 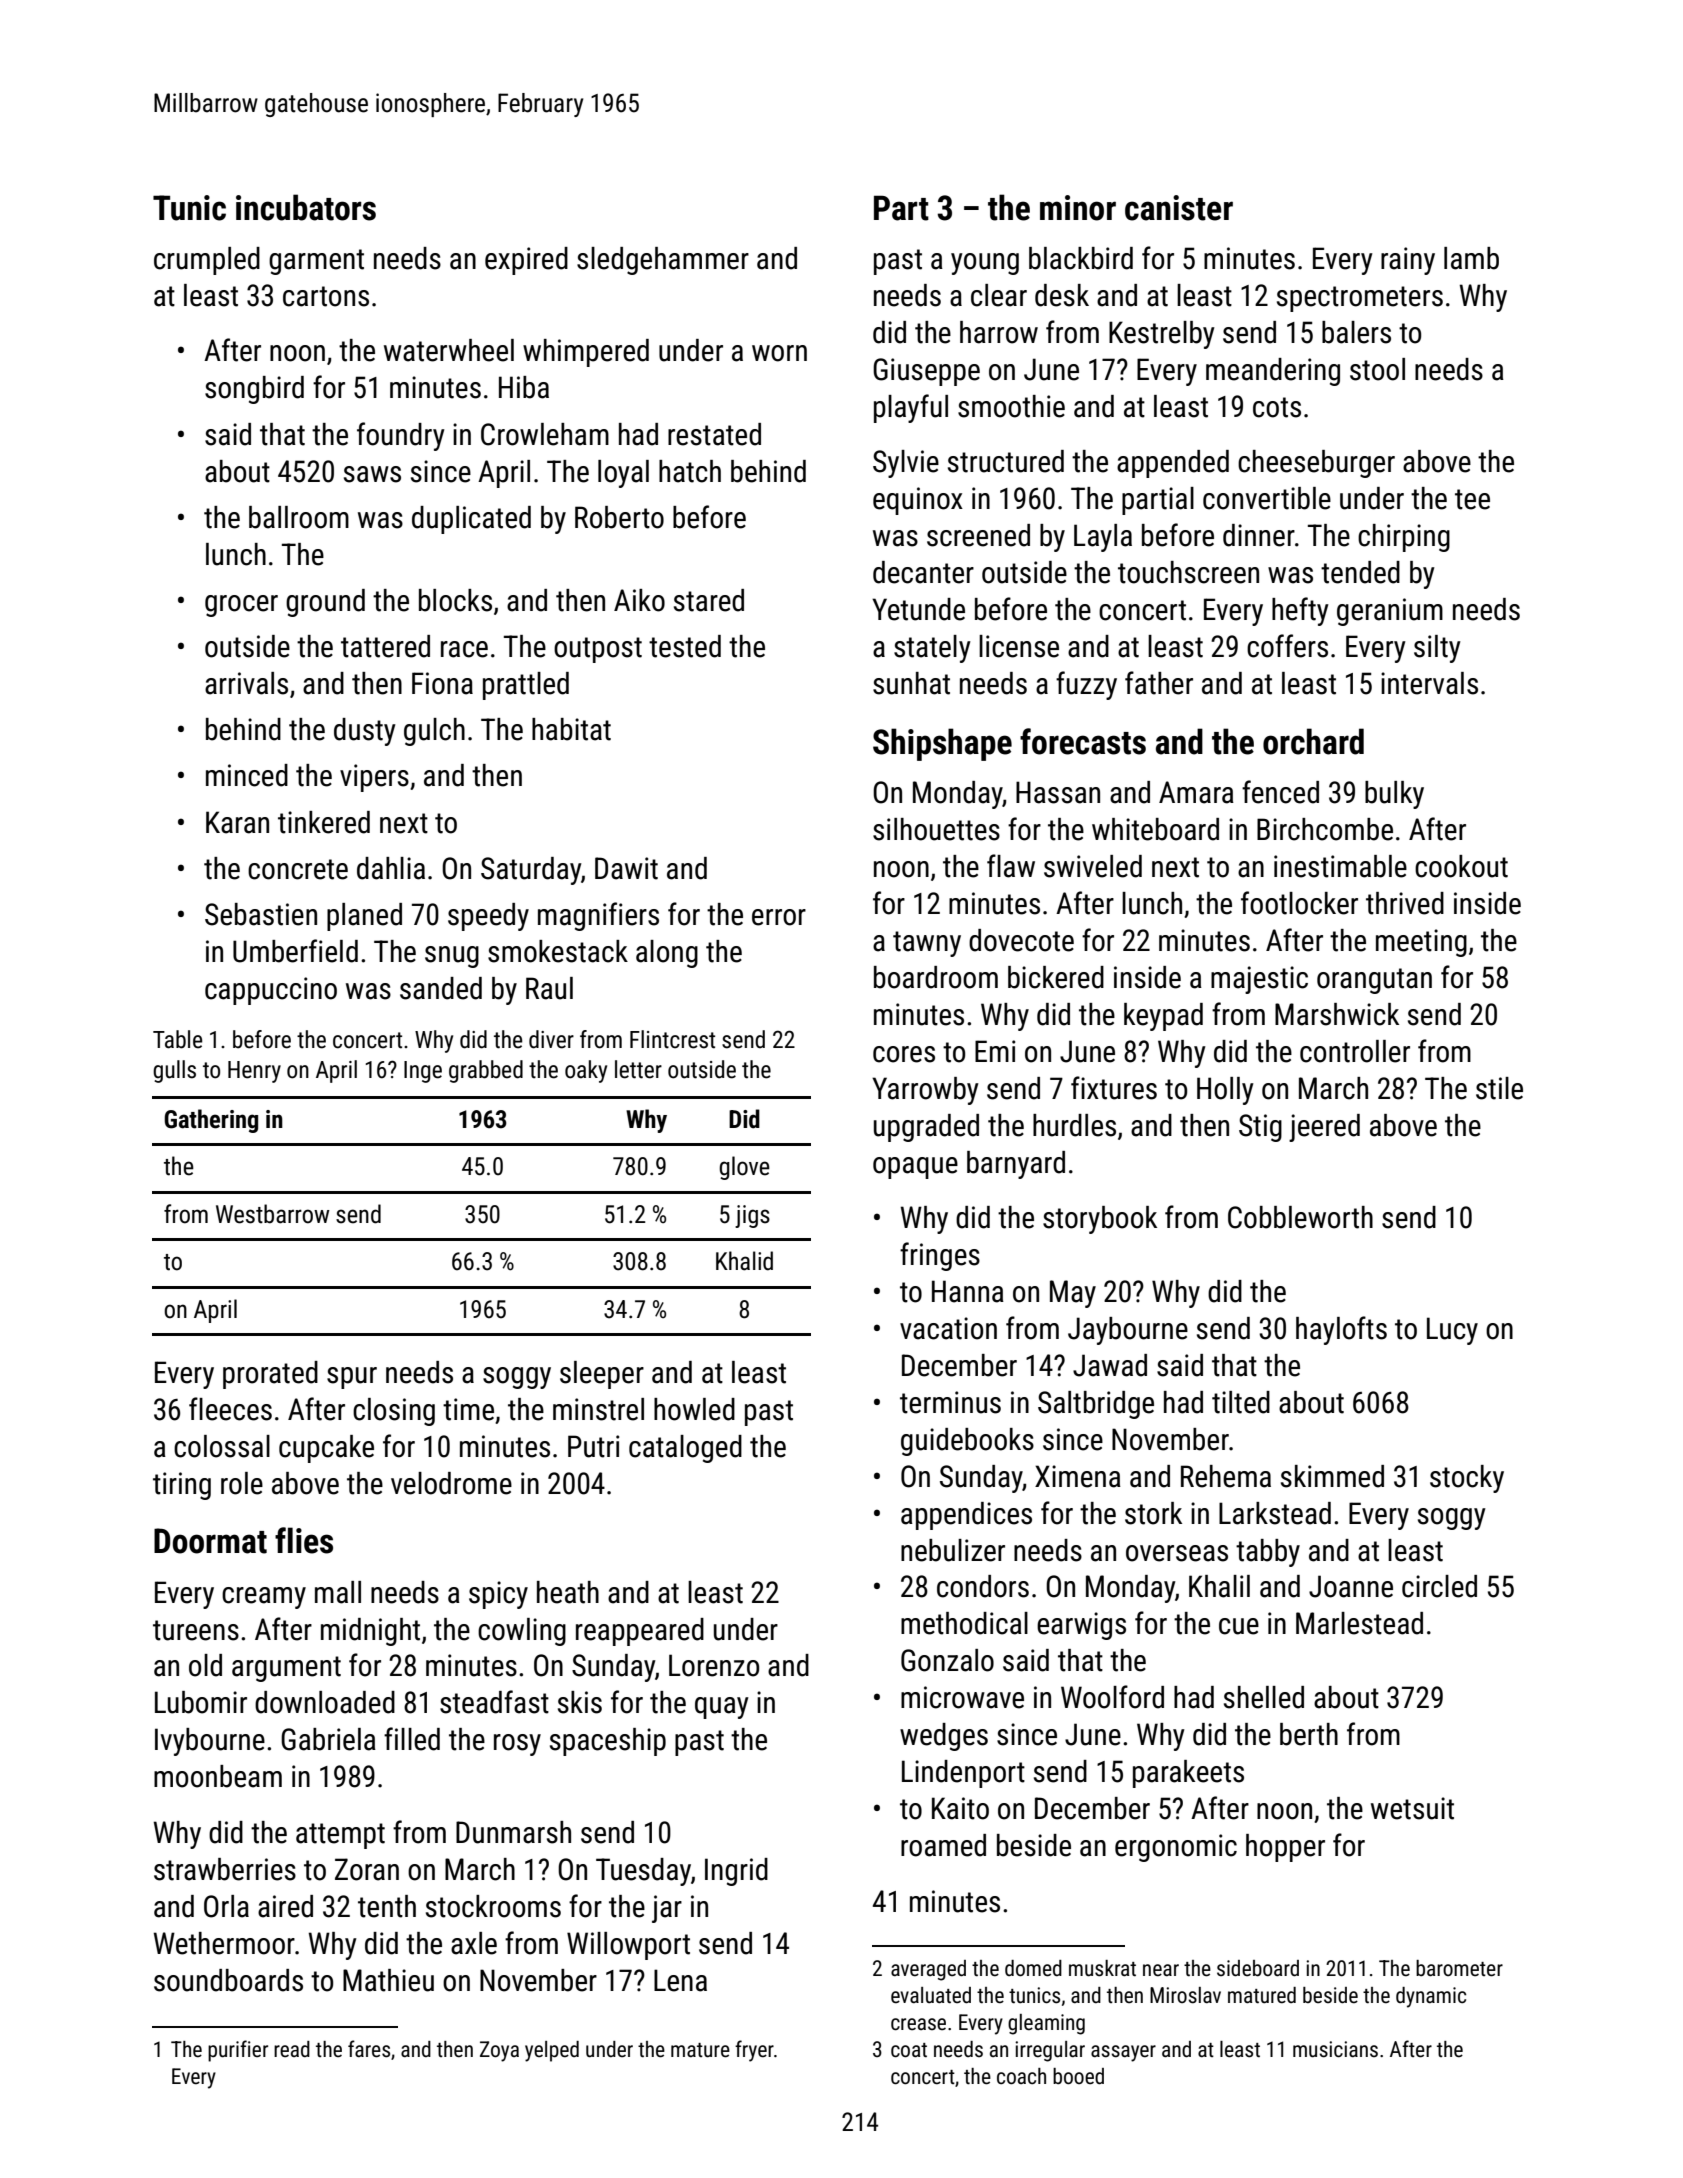 What do you see at coordinates (270, 1375) in the screenshot?
I see `prorated` at bounding box center [270, 1375].
